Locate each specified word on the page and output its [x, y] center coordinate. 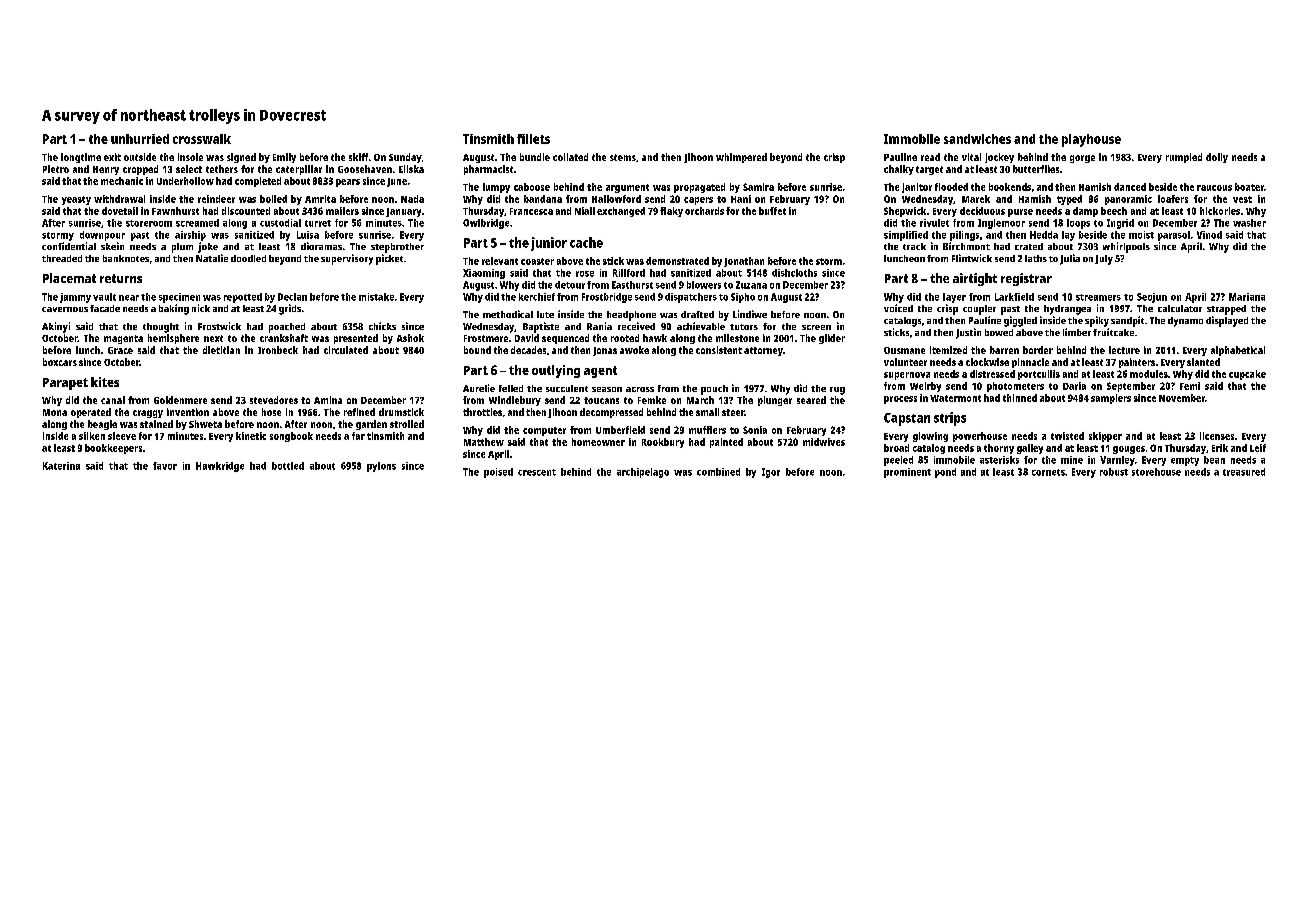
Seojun [1152, 298]
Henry [106, 170]
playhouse [1091, 140]
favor [165, 466]
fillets [533, 139]
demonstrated [677, 261]
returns [121, 278]
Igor [771, 473]
